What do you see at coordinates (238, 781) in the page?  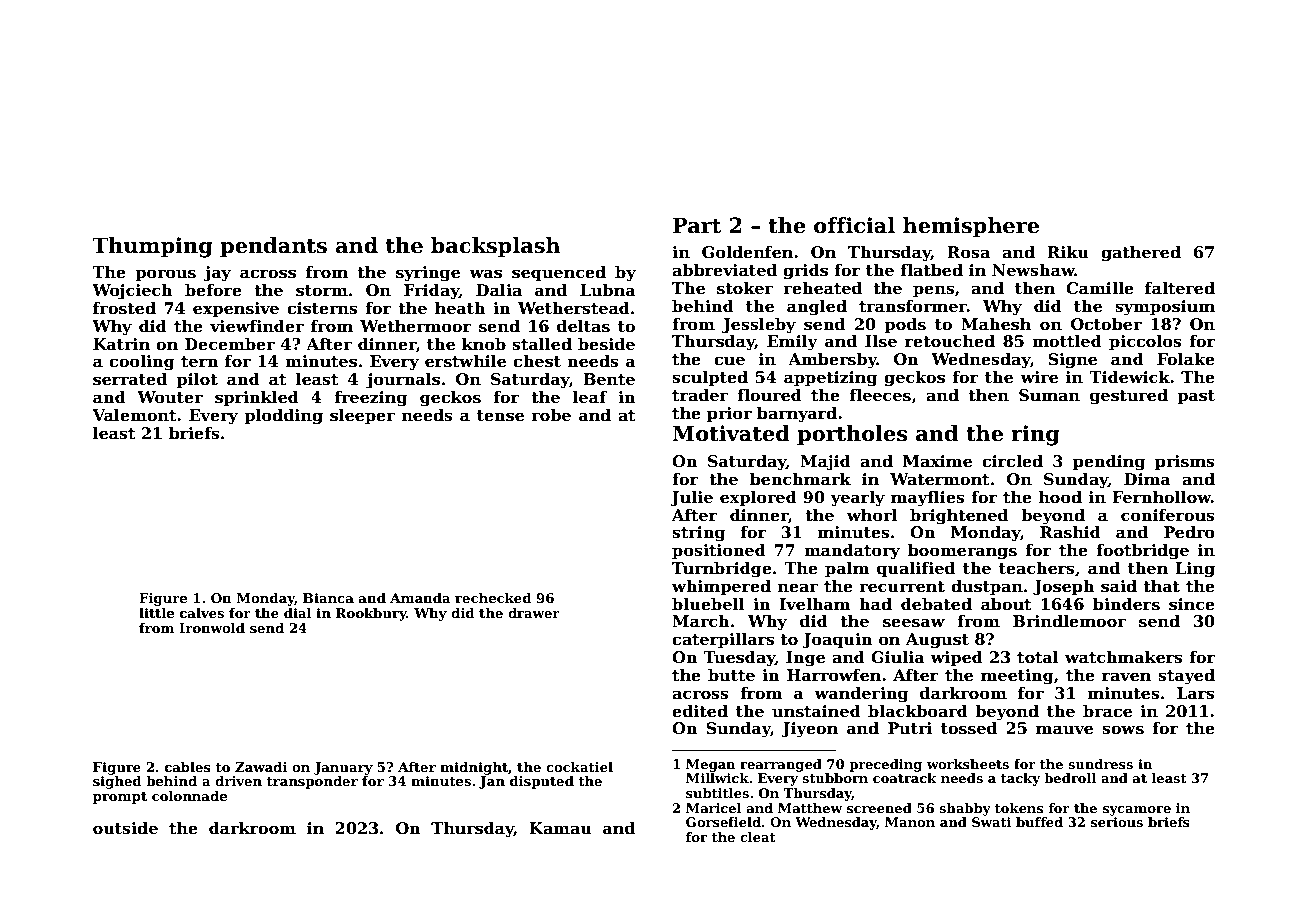 I see `driven` at bounding box center [238, 781].
